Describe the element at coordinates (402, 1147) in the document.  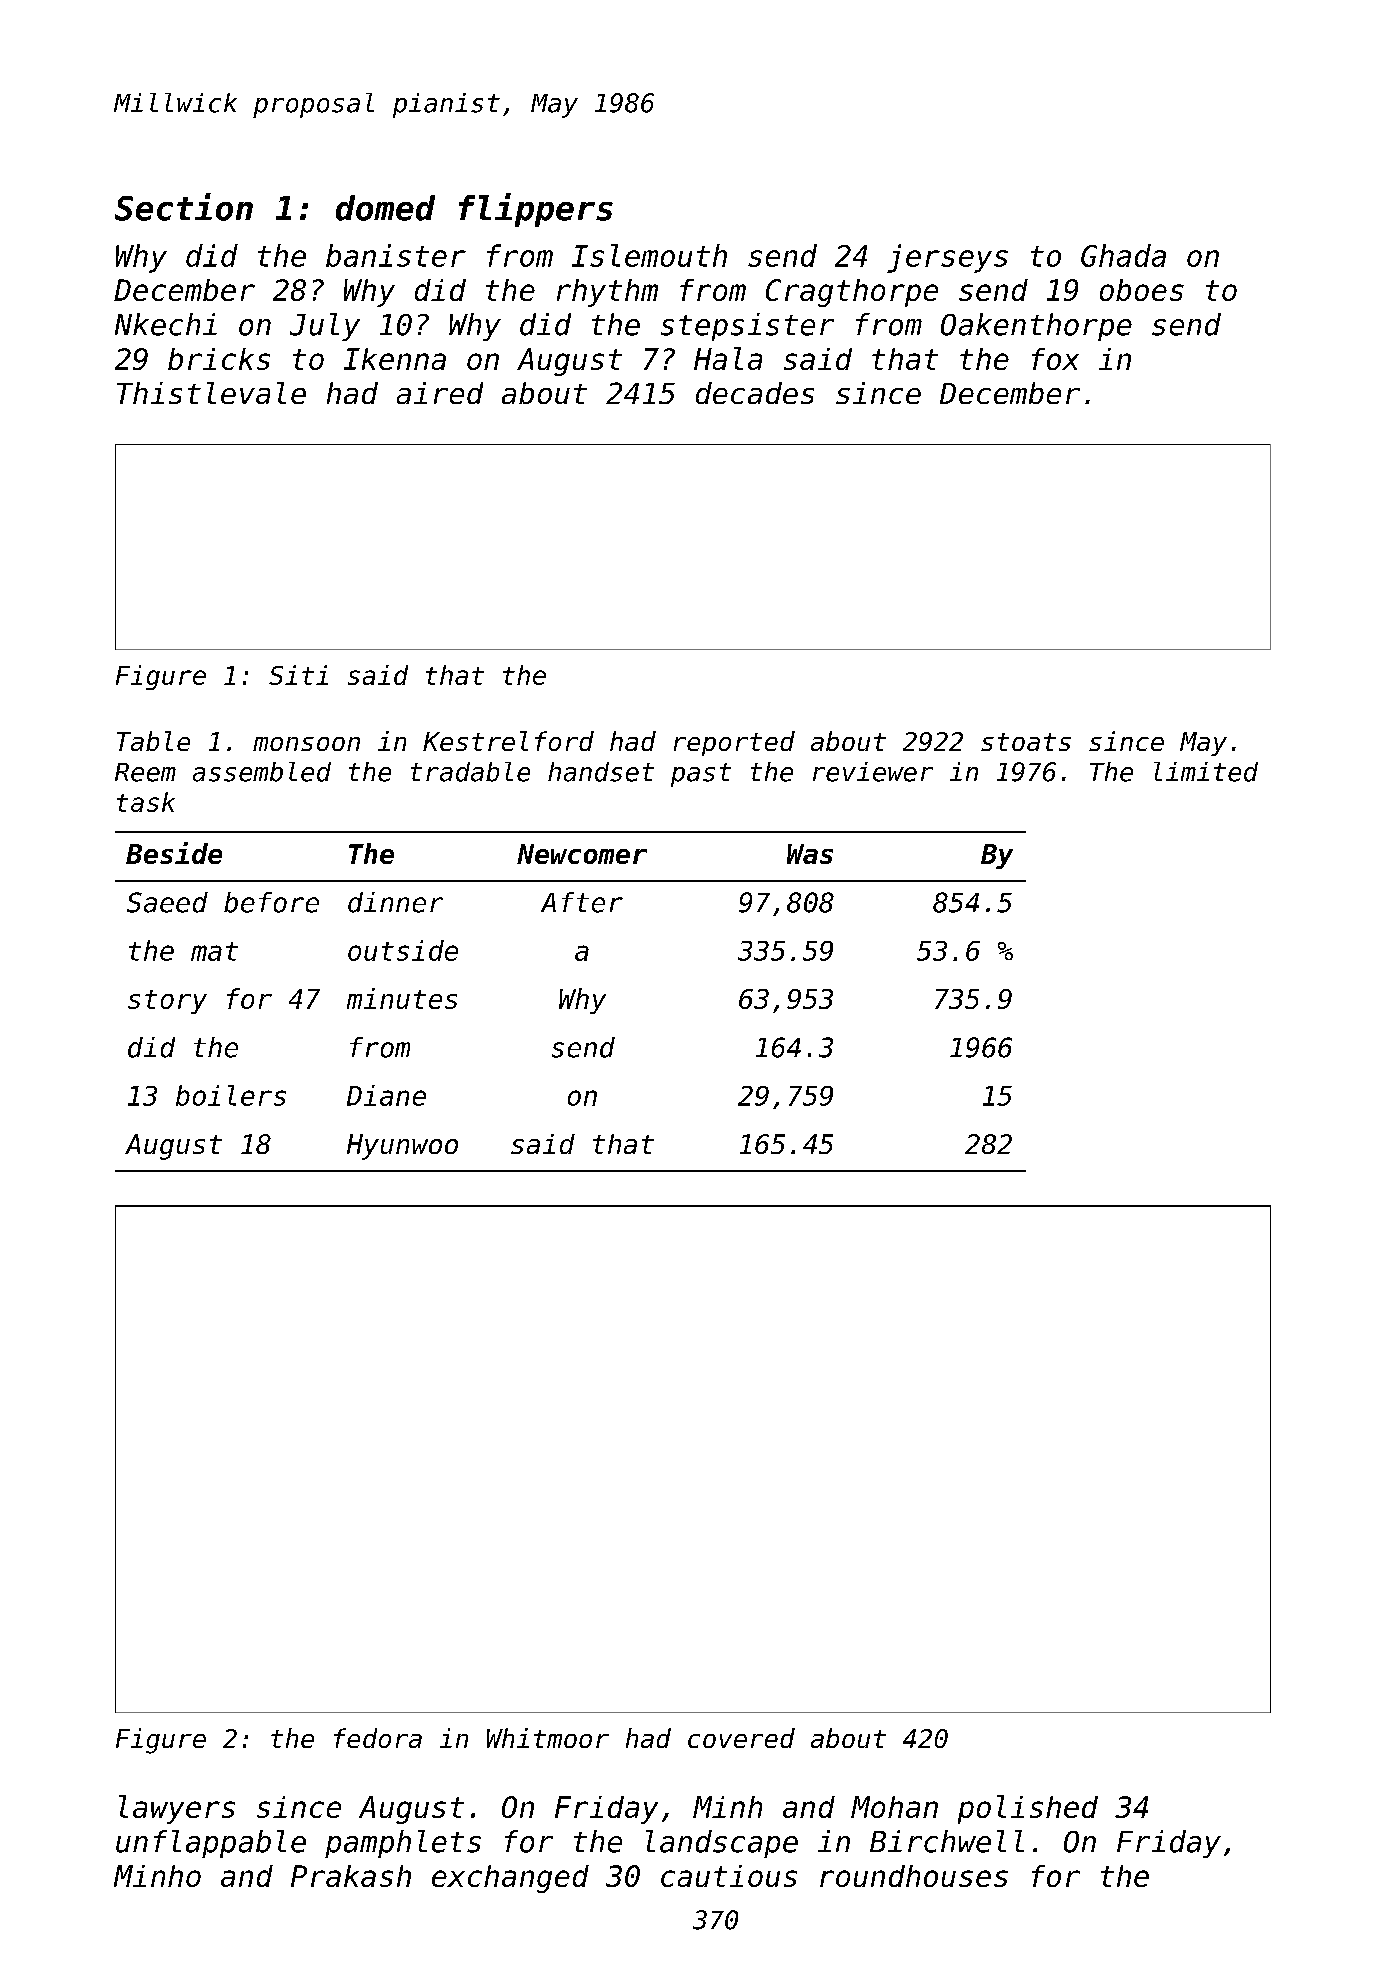
I see `Hyunwoo` at that location.
